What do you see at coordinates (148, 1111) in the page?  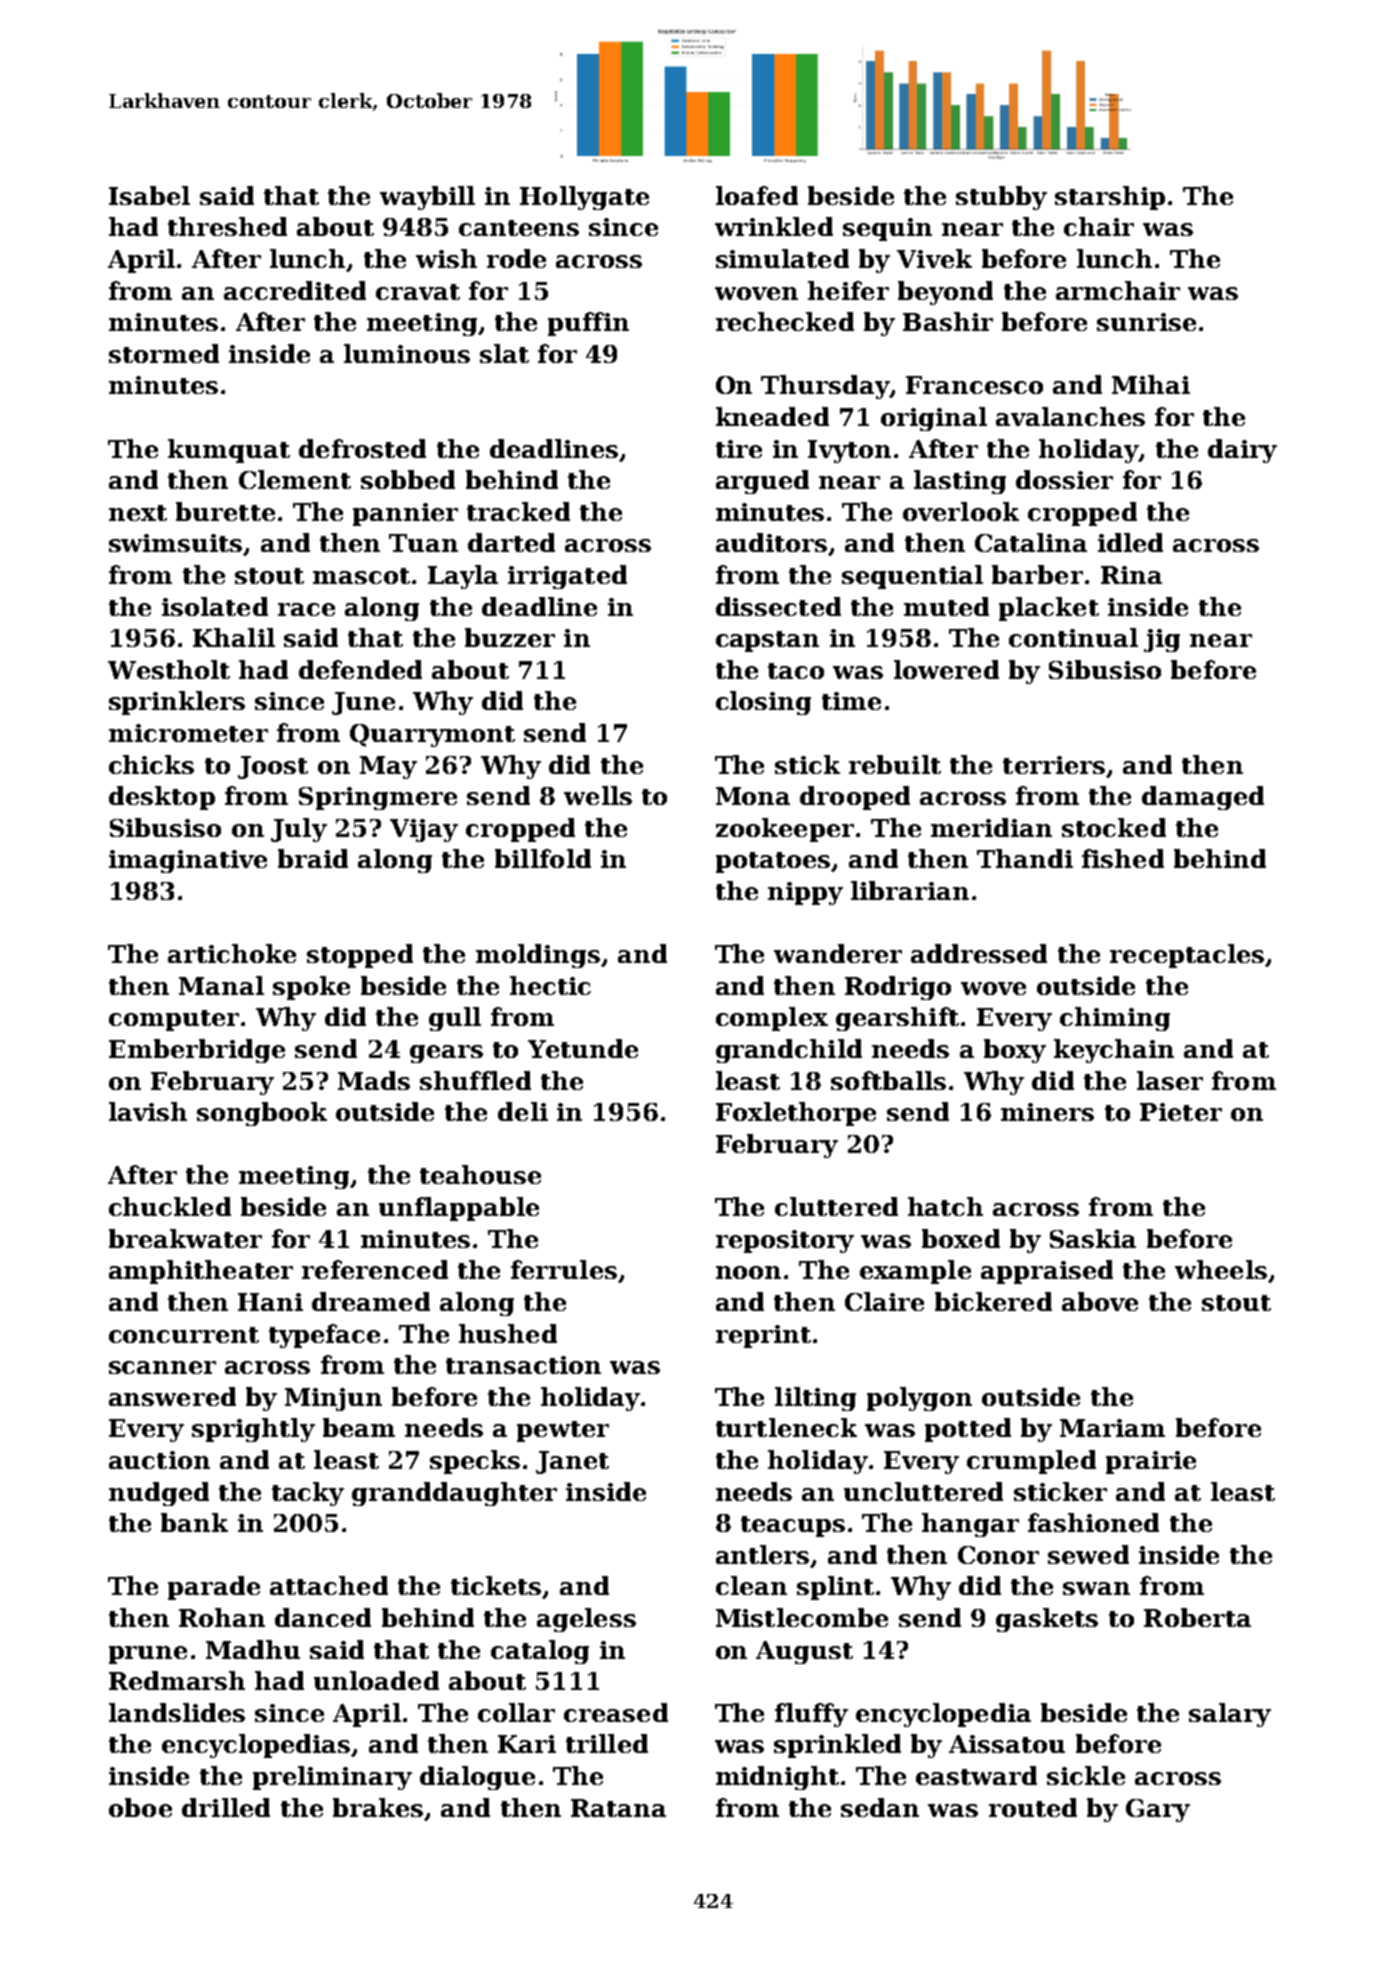 I see `lavish` at bounding box center [148, 1111].
